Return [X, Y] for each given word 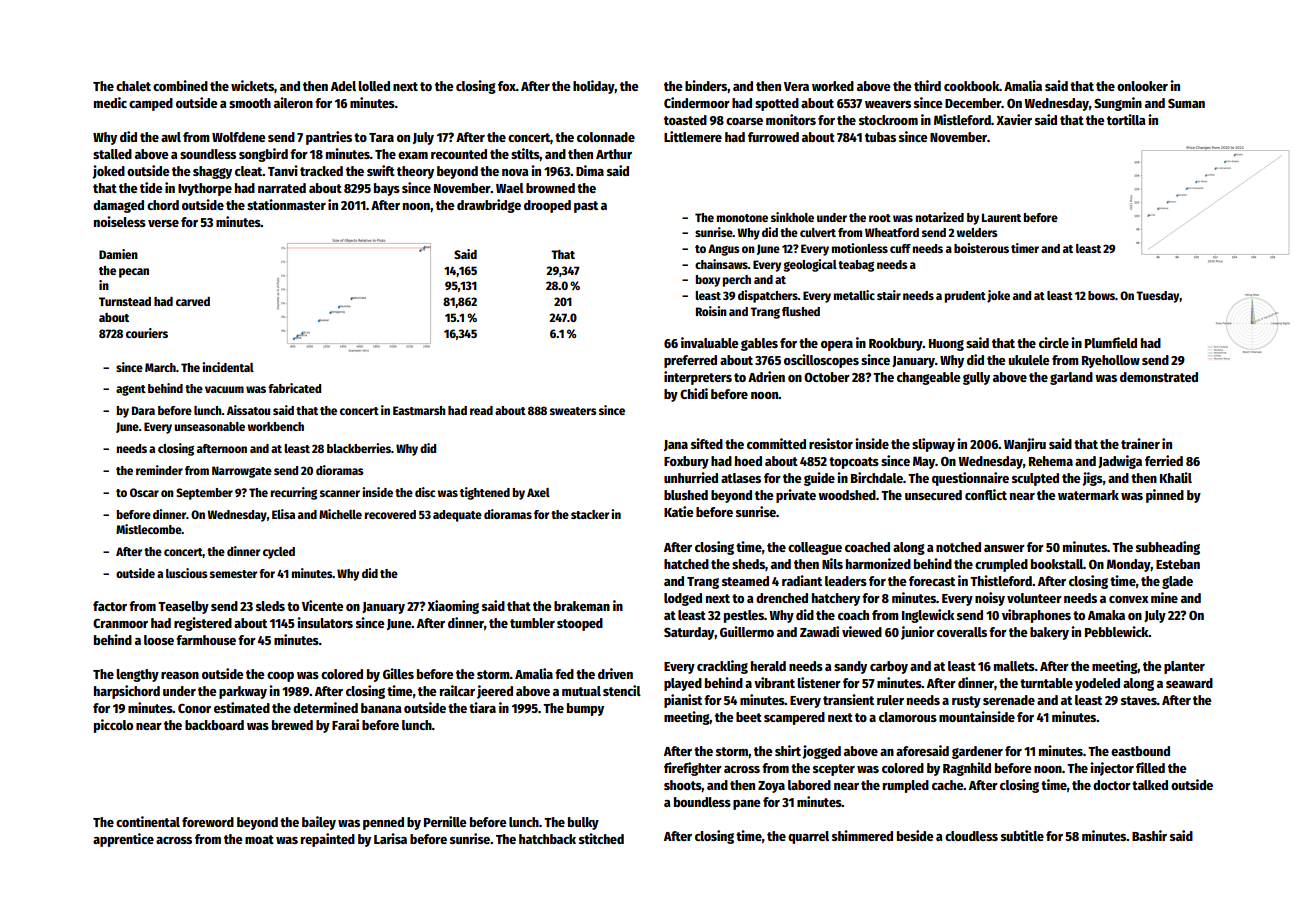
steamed [745, 581]
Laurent [1001, 217]
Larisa [390, 838]
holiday [594, 87]
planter [1184, 667]
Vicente [323, 605]
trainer [1140, 443]
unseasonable [209, 426]
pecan [134, 273]
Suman [1186, 103]
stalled [112, 154]
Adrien [766, 376]
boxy [708, 281]
